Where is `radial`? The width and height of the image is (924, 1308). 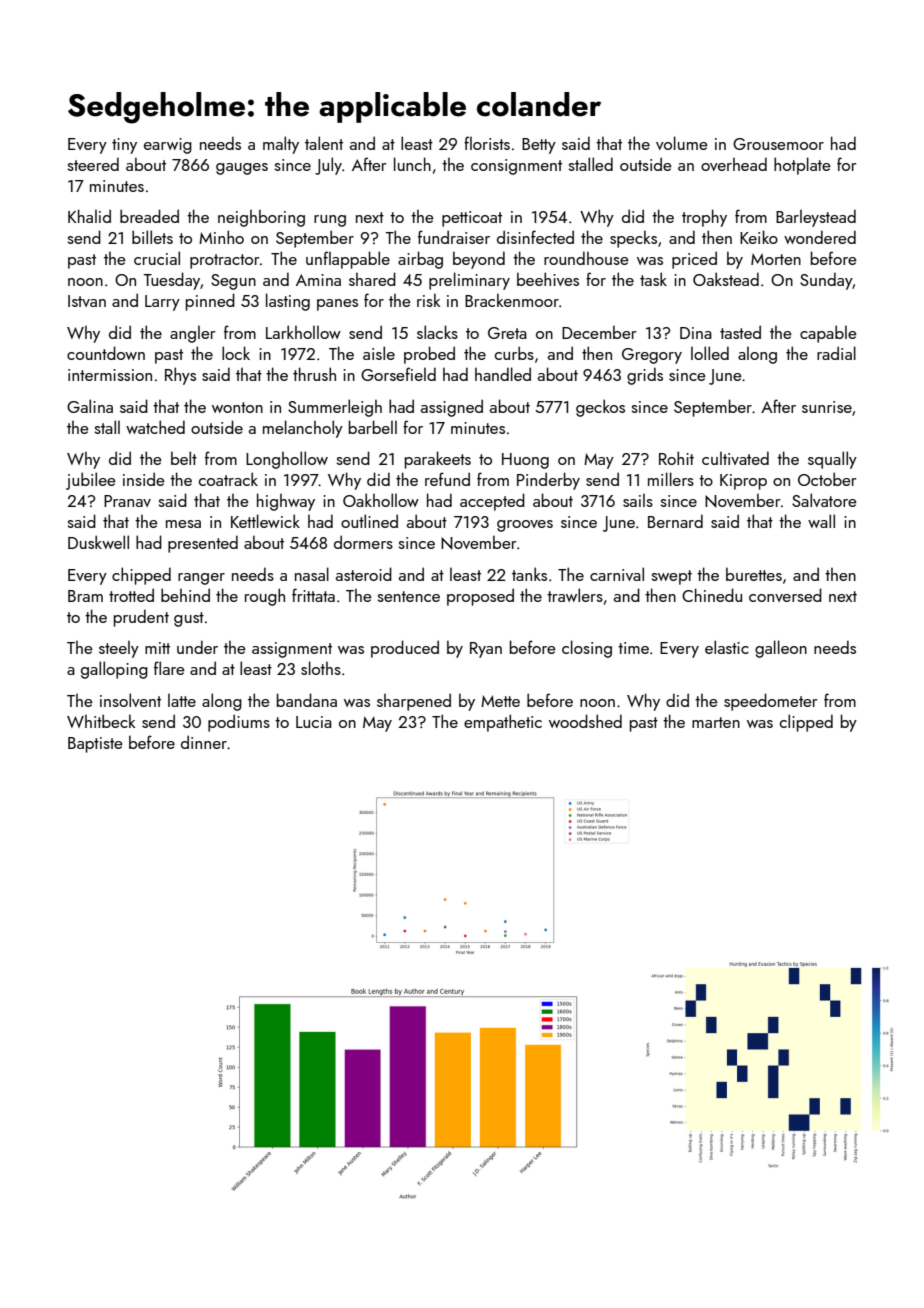 radial is located at coordinates (836, 353).
